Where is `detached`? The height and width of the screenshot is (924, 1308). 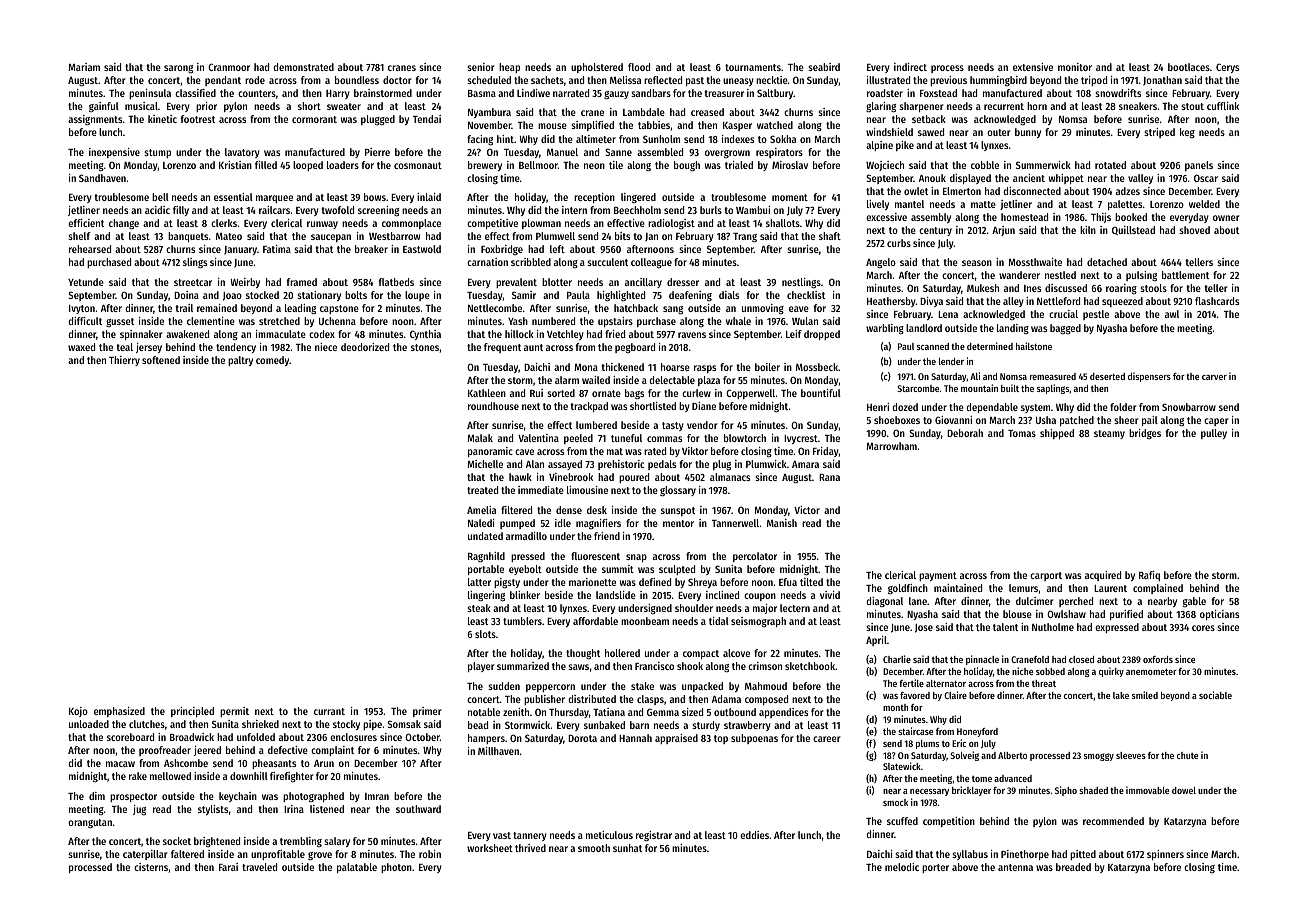 detached is located at coordinates (1107, 262).
